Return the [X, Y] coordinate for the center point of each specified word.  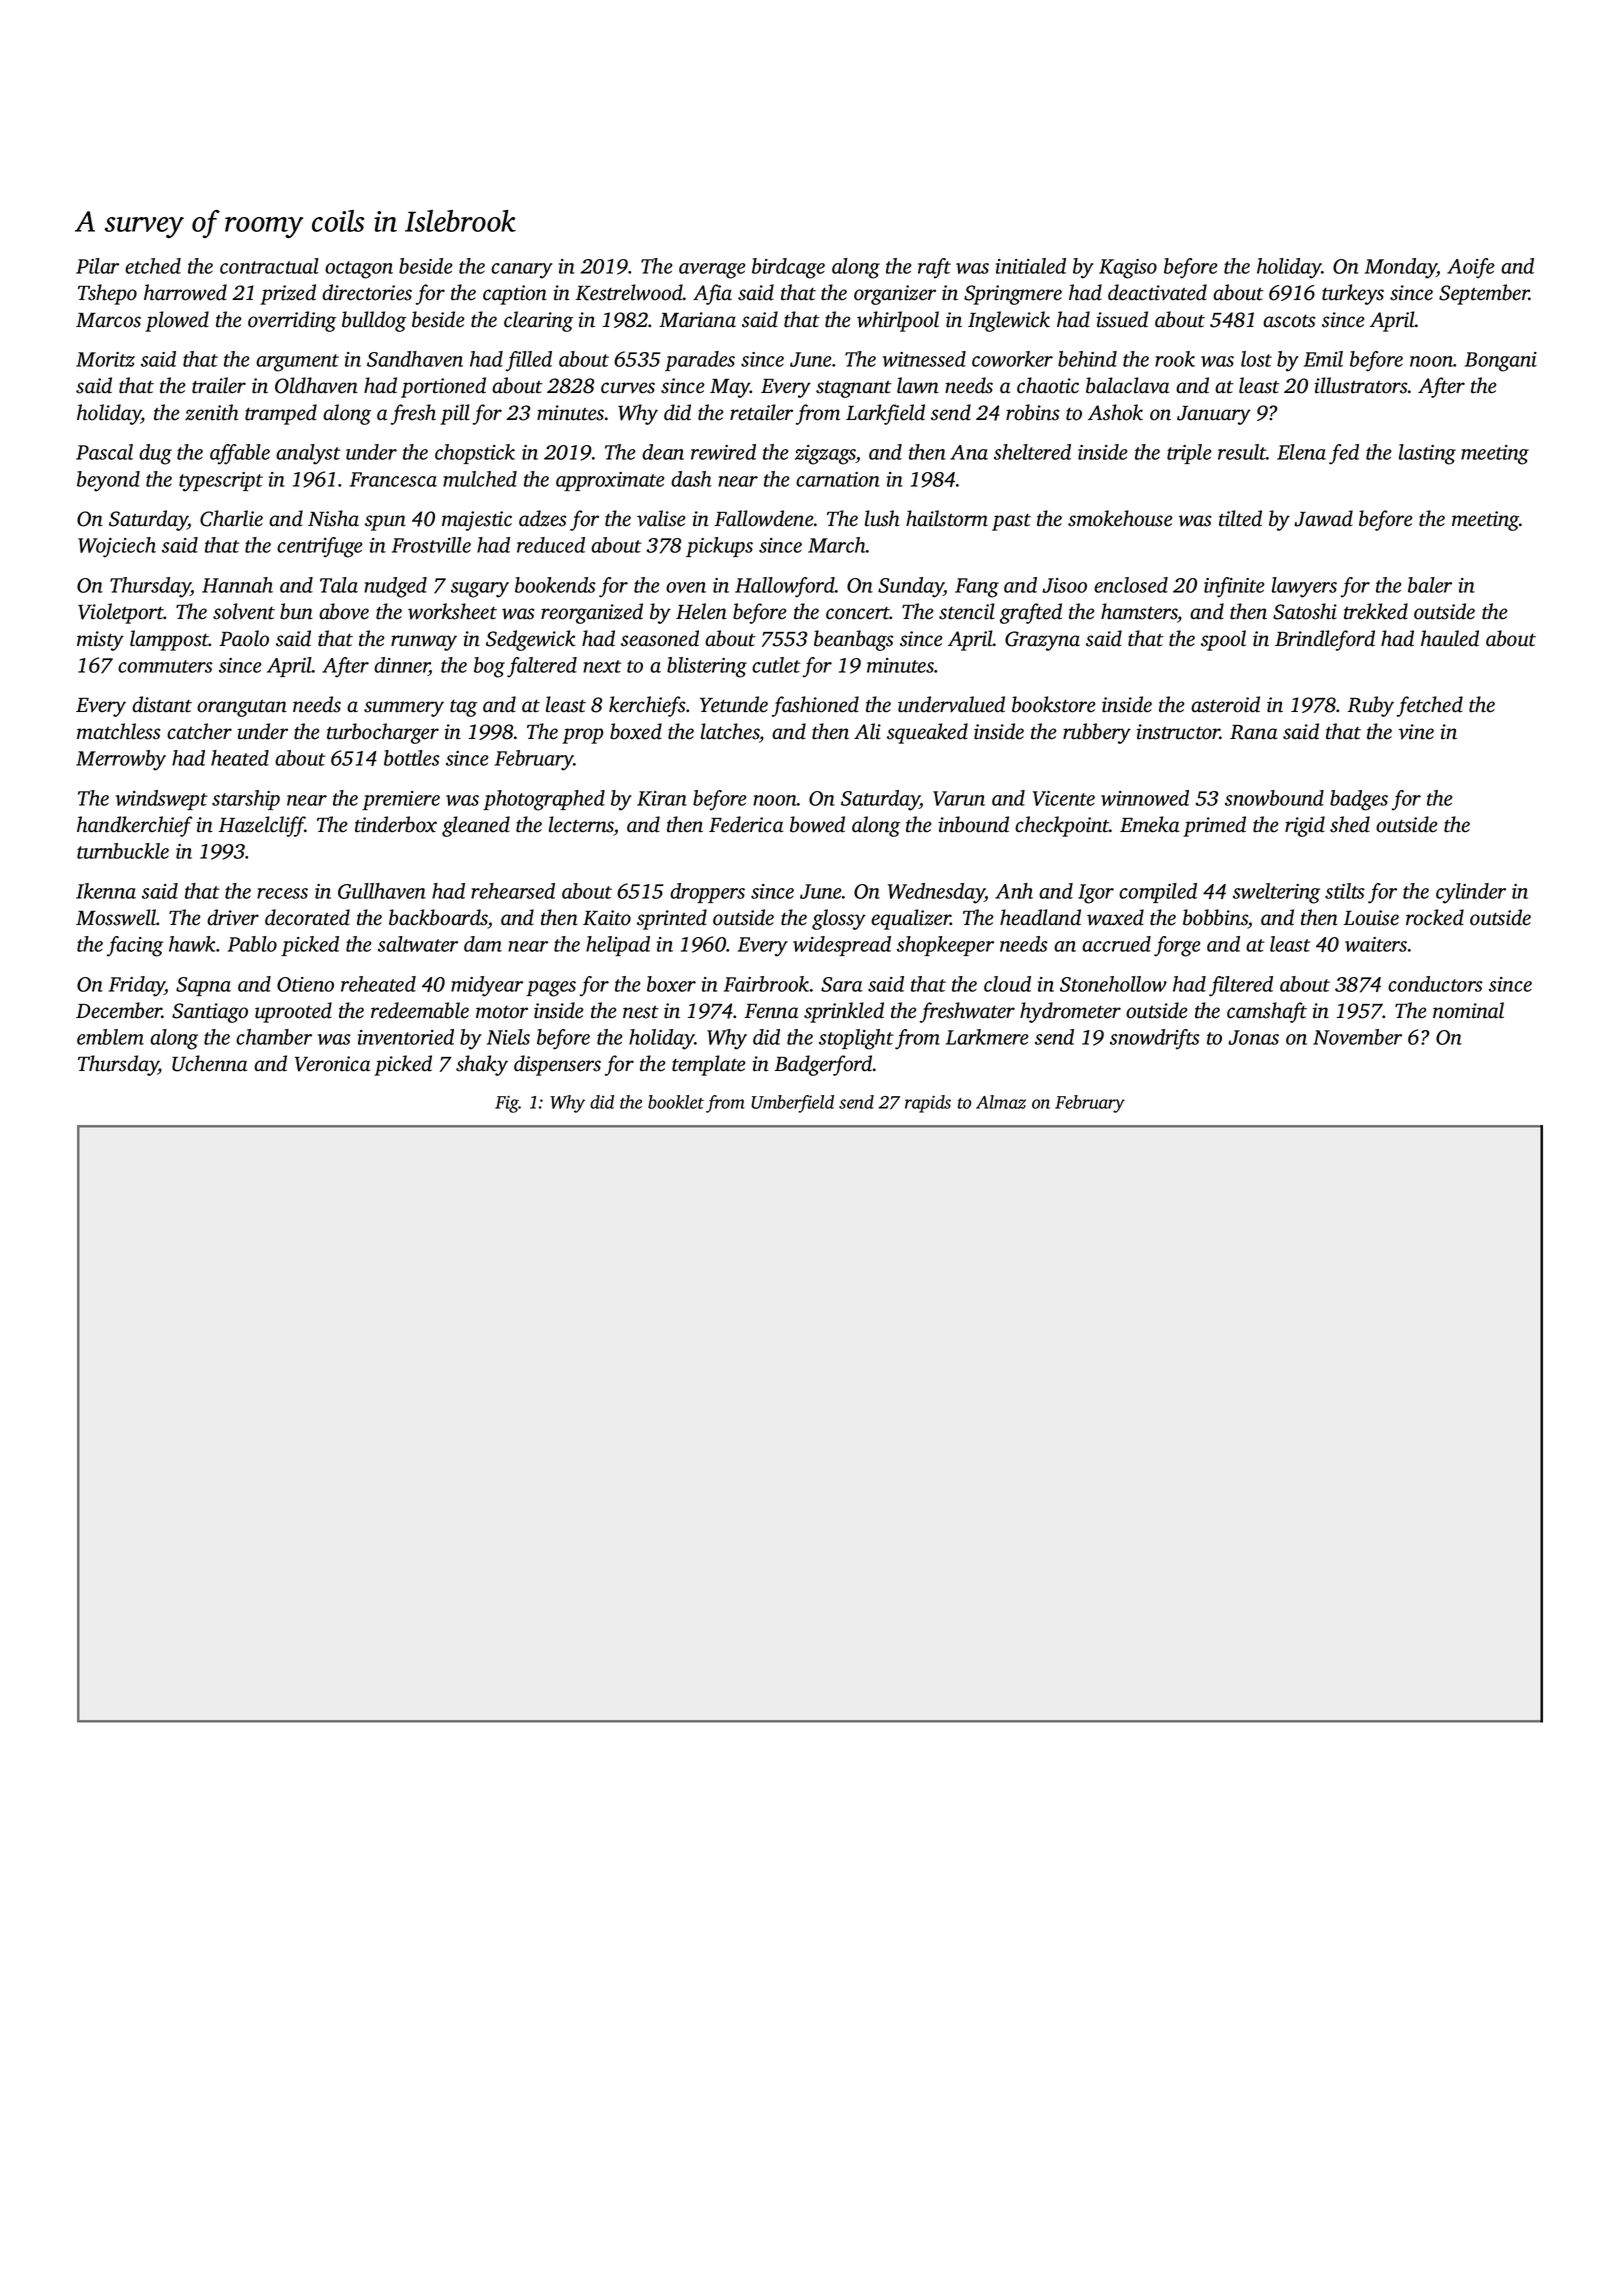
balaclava [1127, 385]
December [119, 1010]
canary [522, 271]
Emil [1323, 359]
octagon [359, 270]
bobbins [1215, 917]
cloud [1007, 984]
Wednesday [936, 893]
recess [282, 893]
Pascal [104, 452]
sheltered [1032, 452]
